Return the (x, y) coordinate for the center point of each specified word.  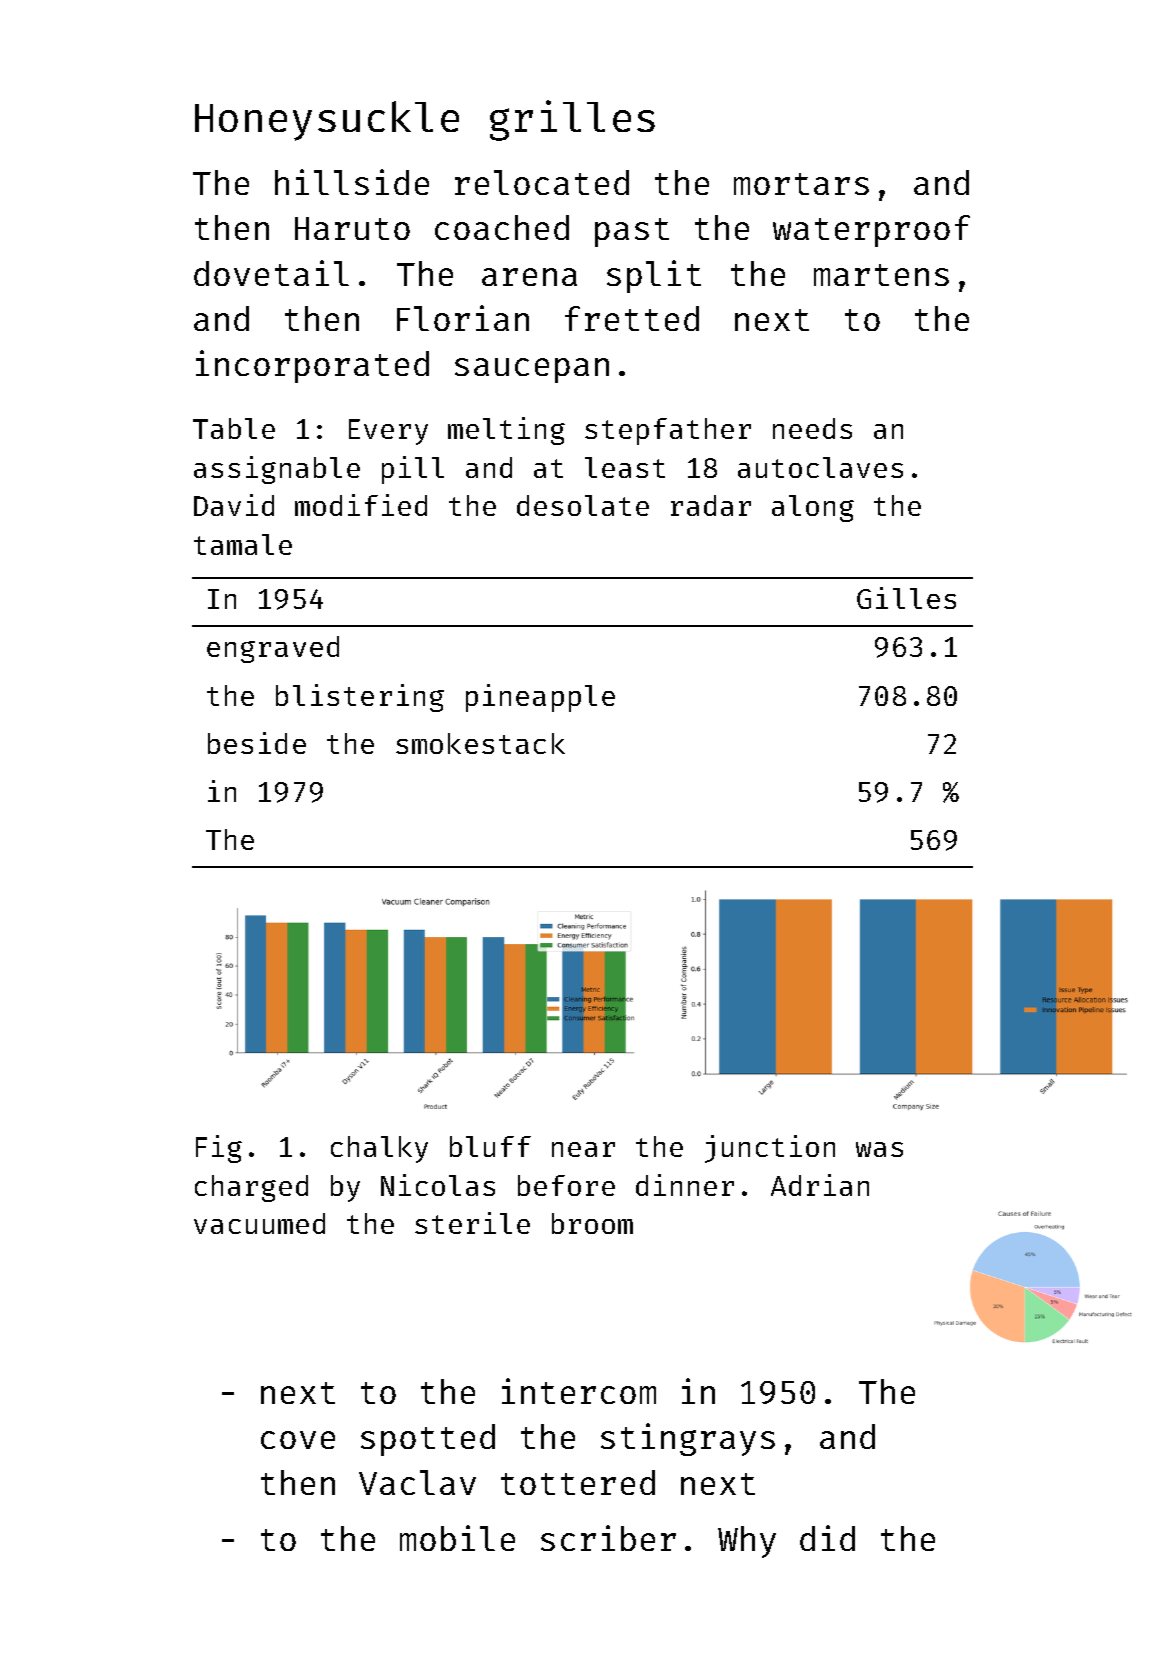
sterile (472, 1223)
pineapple (540, 698)
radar (711, 505)
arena (529, 277)
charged (251, 1188)
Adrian (820, 1185)
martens (881, 275)
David (234, 505)
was (879, 1149)
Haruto (352, 228)
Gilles (906, 598)
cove (298, 1440)
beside (257, 743)
